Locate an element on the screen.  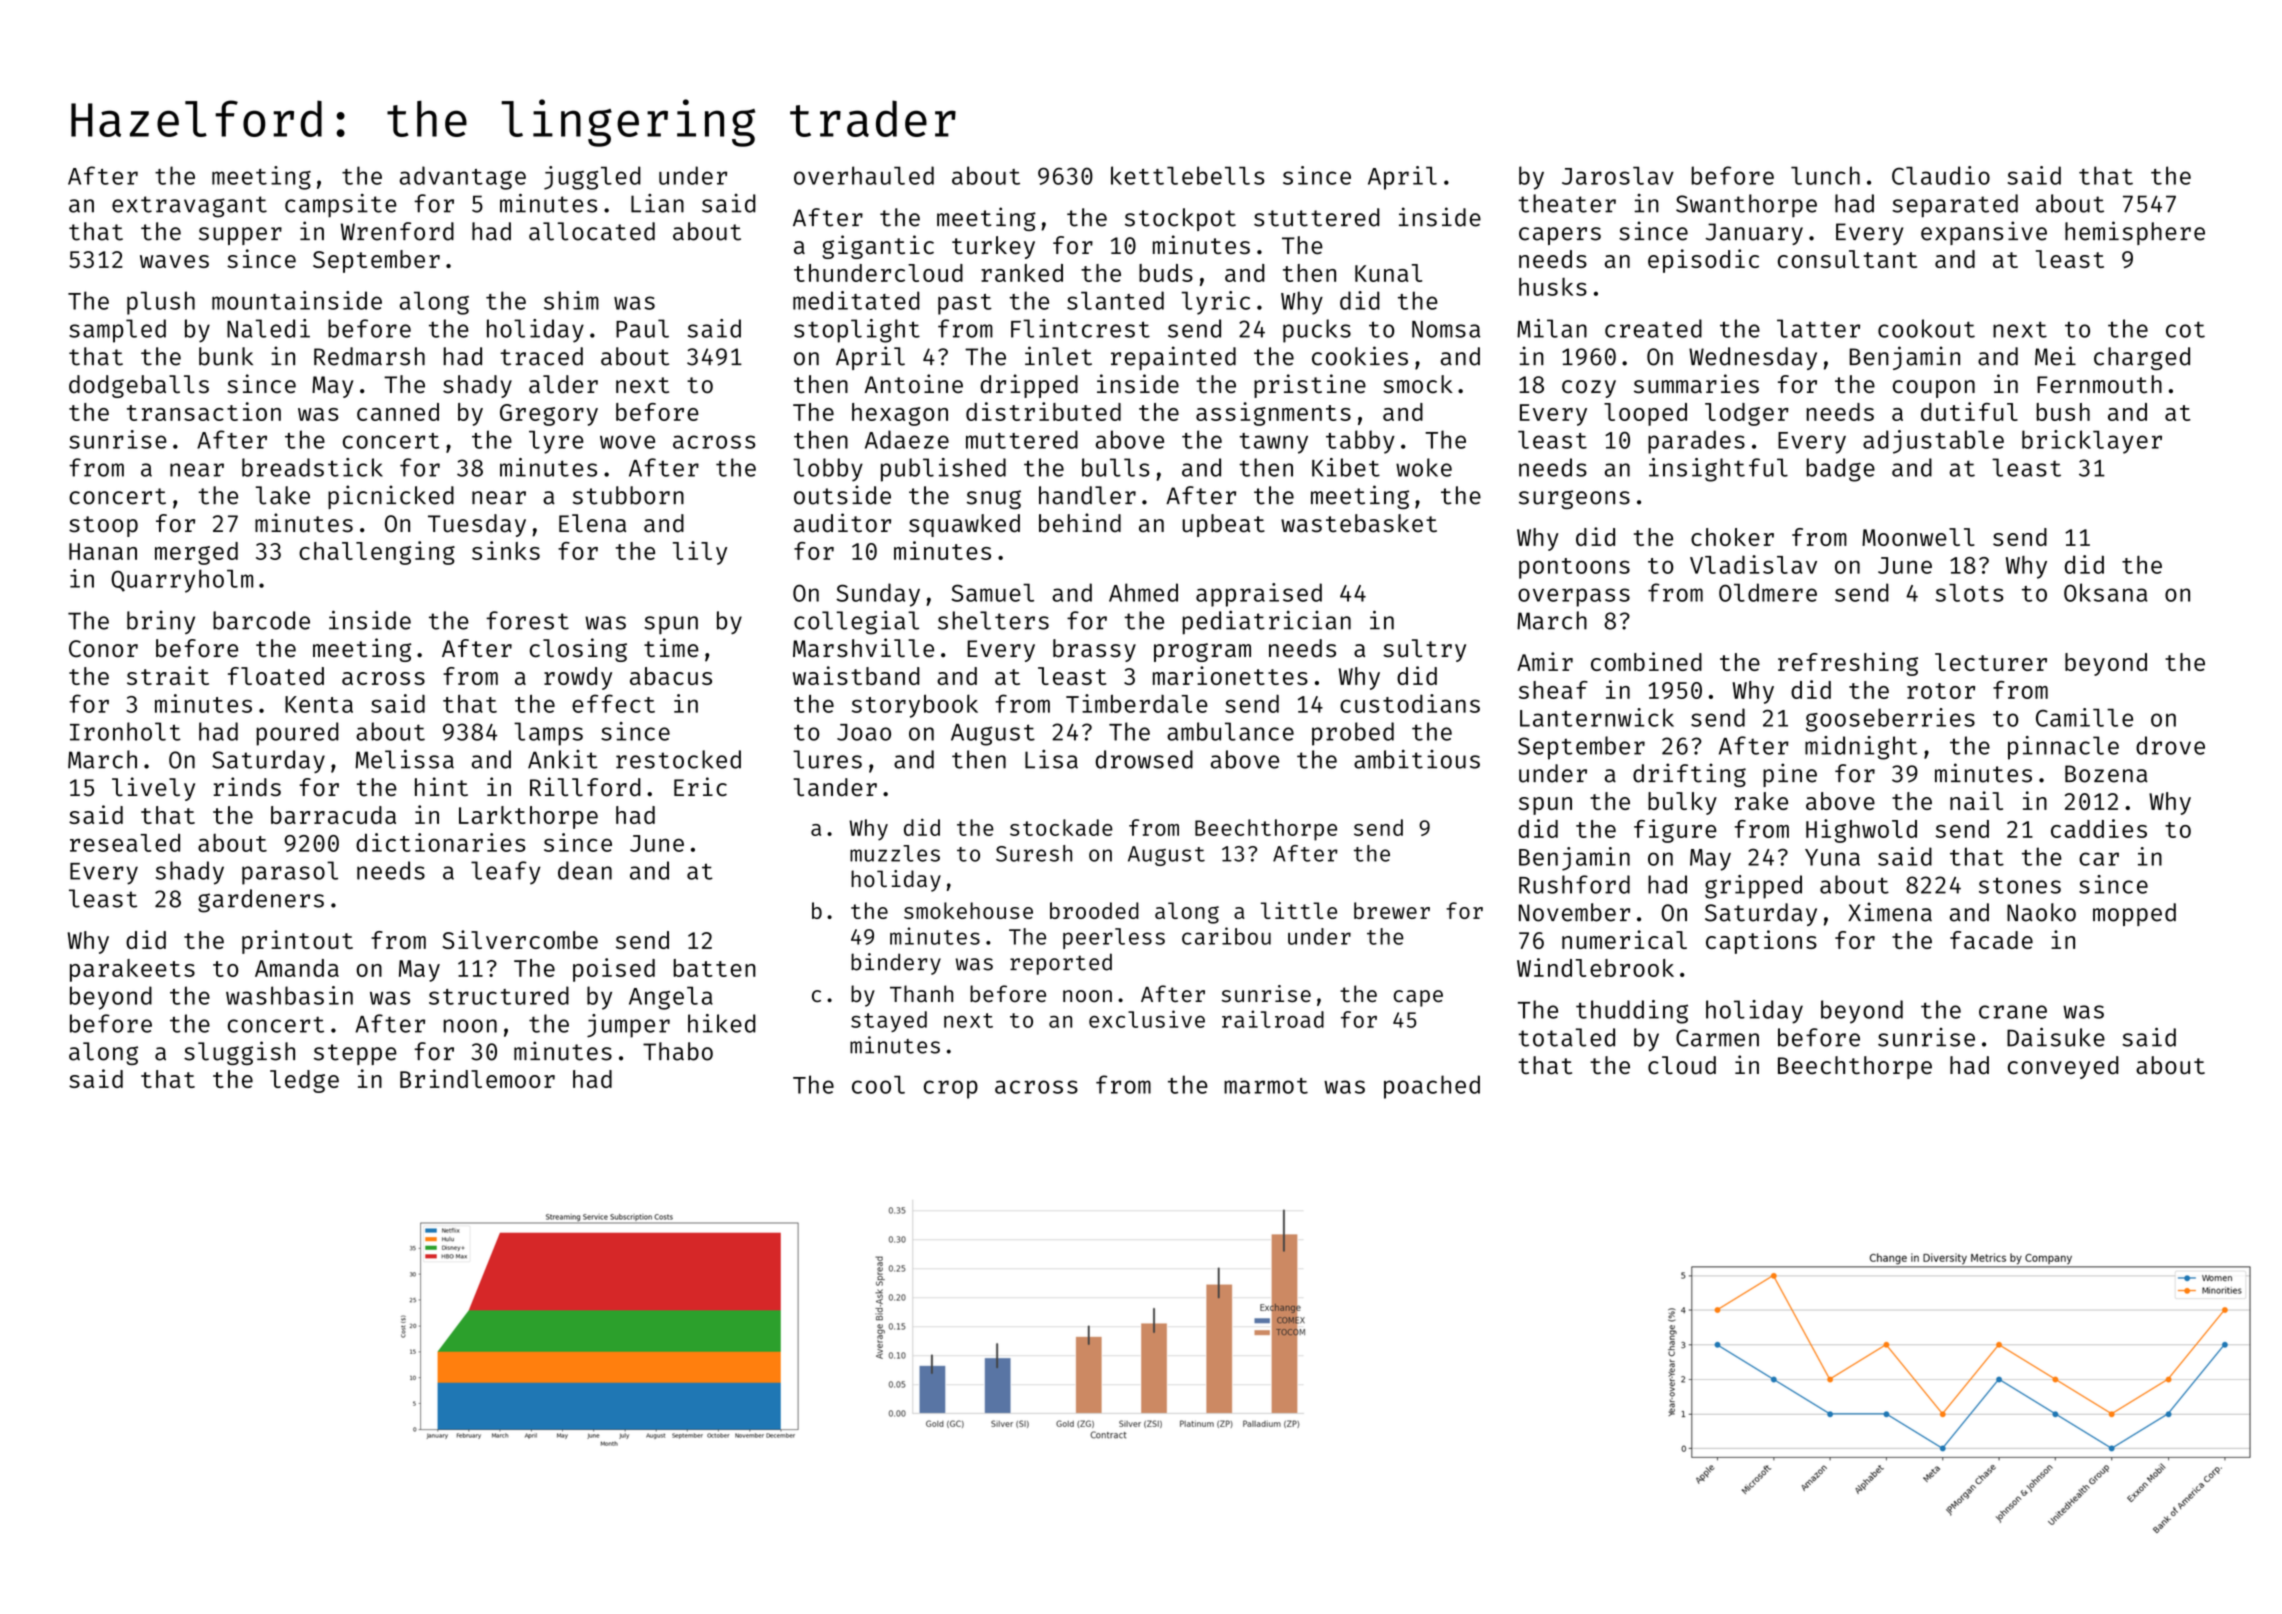
merged is located at coordinates (196, 553).
